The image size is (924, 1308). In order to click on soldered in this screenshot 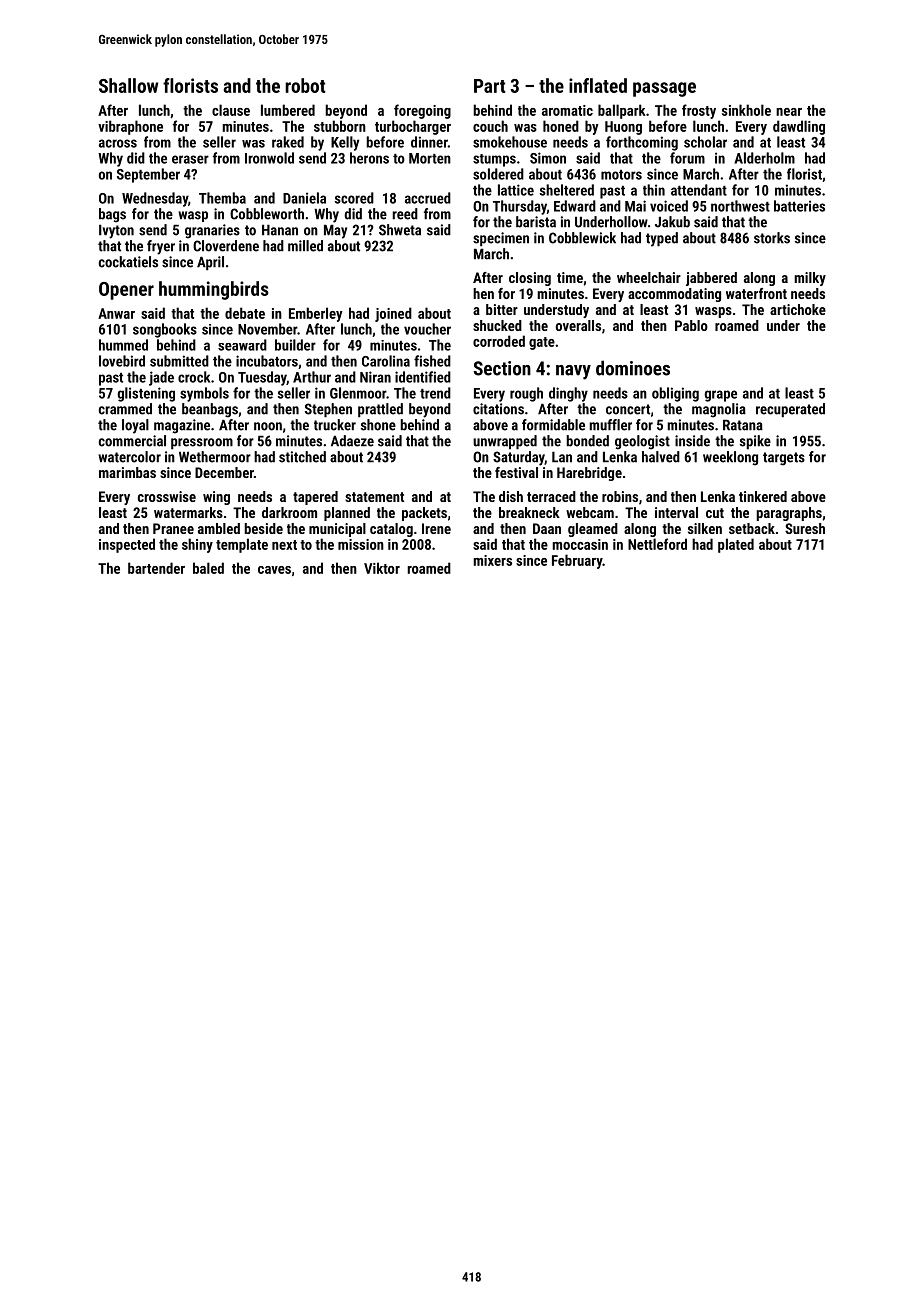, I will do `click(498, 174)`.
